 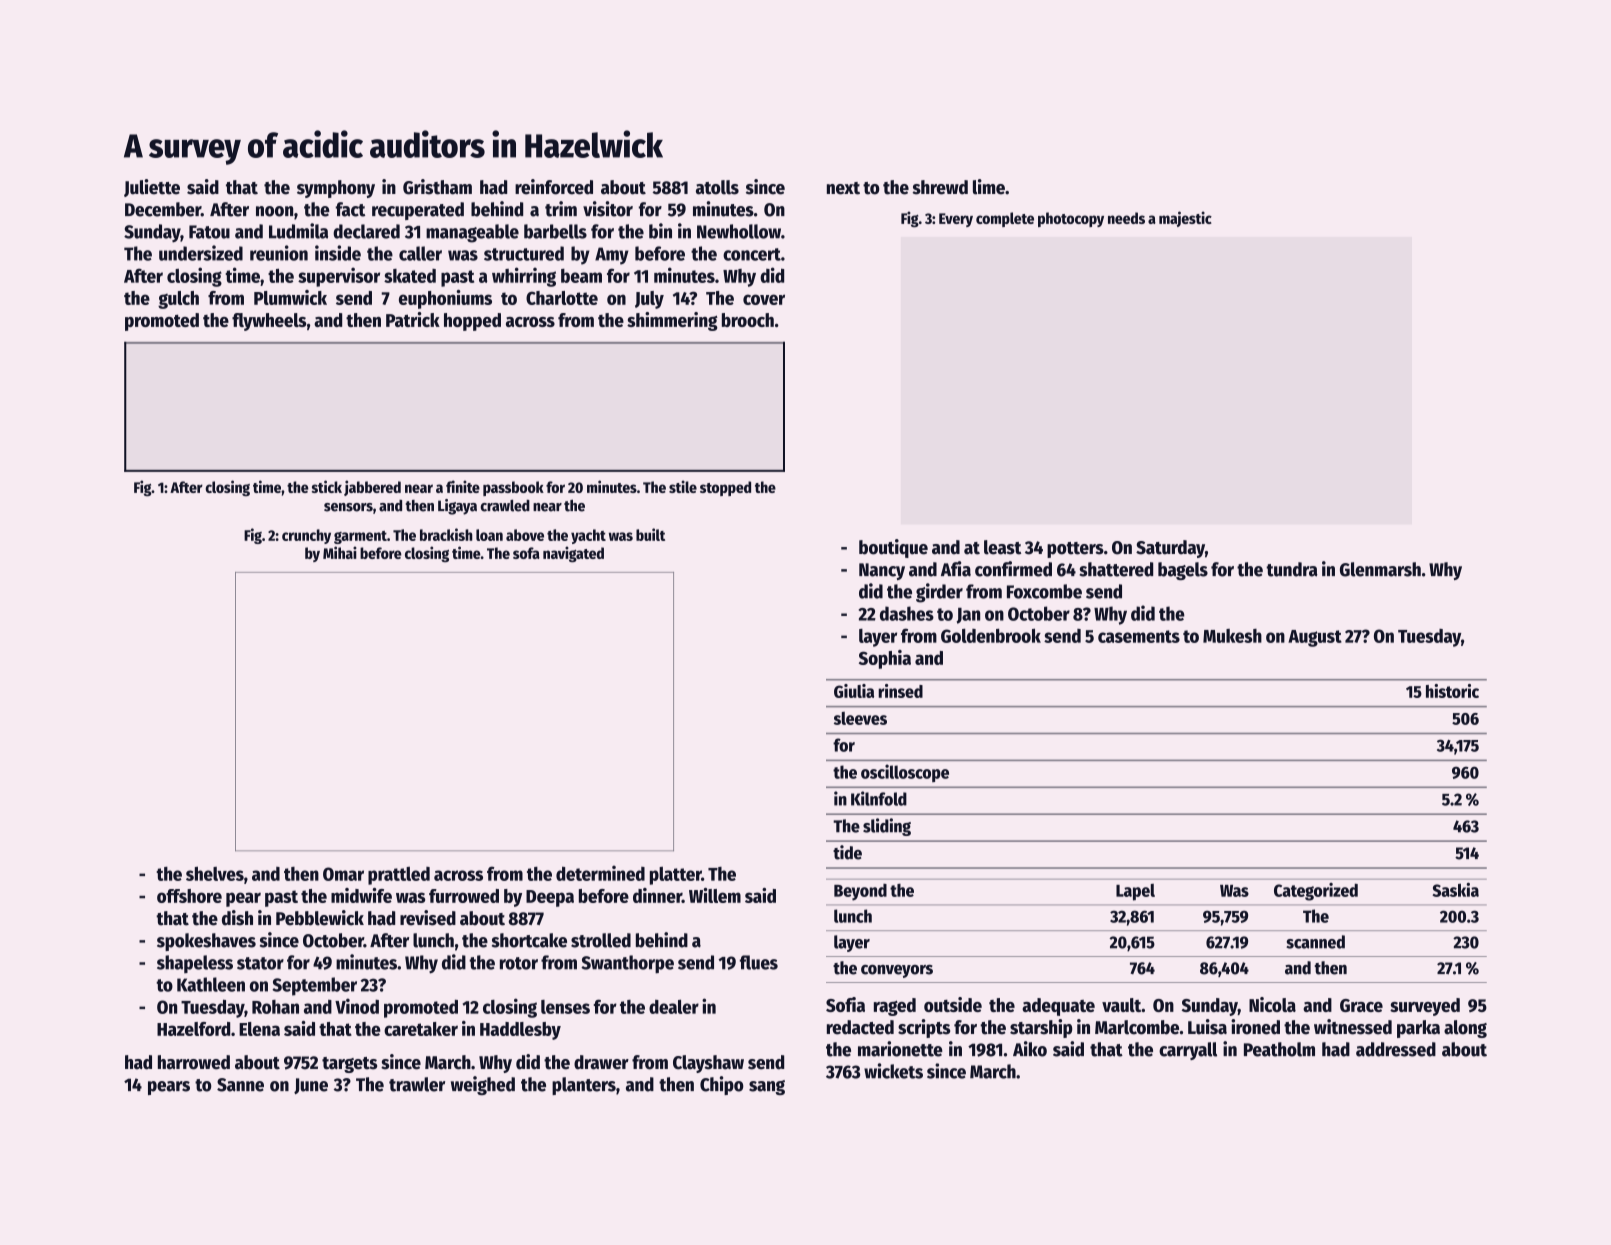 What do you see at coordinates (340, 552) in the page?
I see `Mihai` at bounding box center [340, 552].
